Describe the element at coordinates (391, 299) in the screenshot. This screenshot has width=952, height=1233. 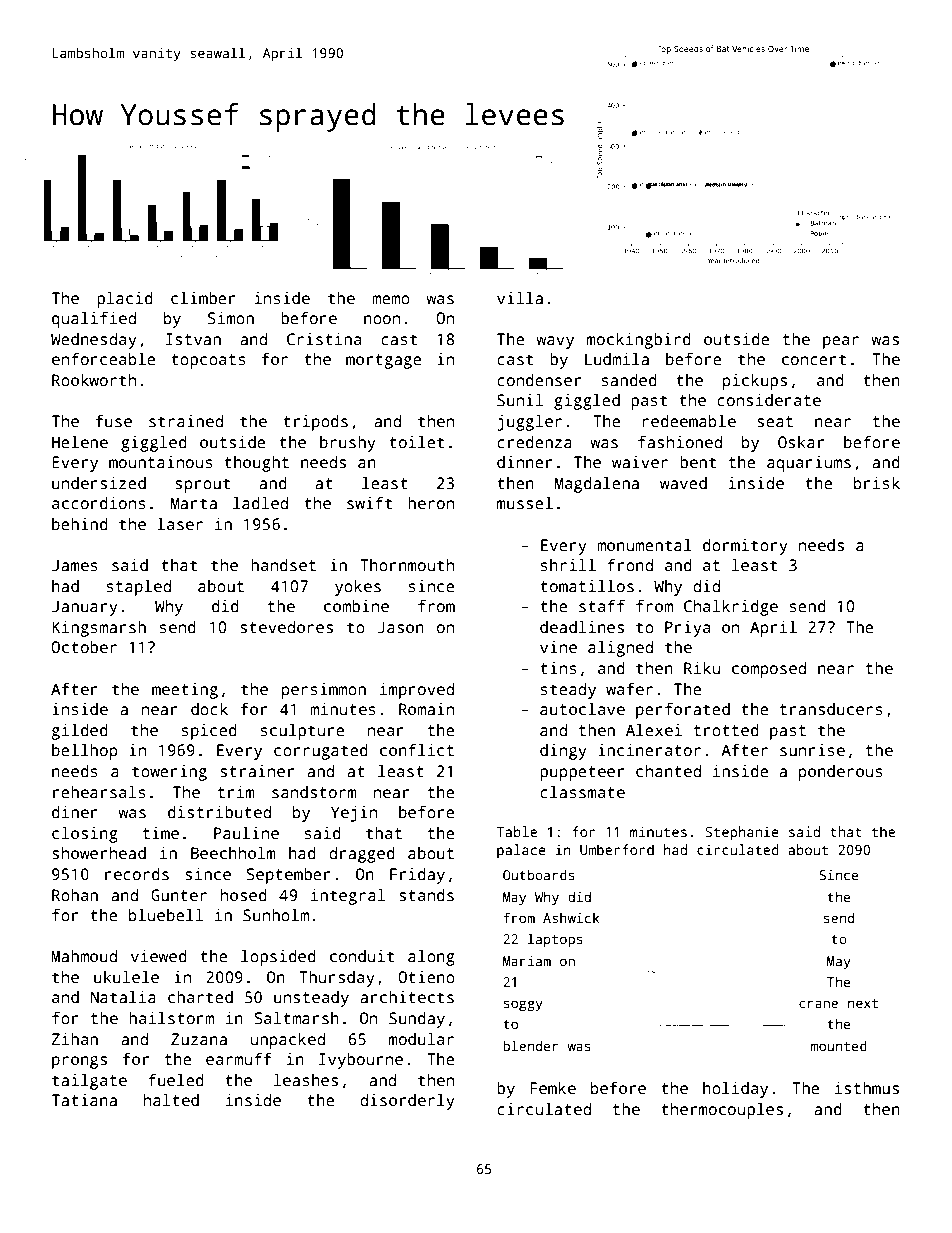
I see `memo` at that location.
